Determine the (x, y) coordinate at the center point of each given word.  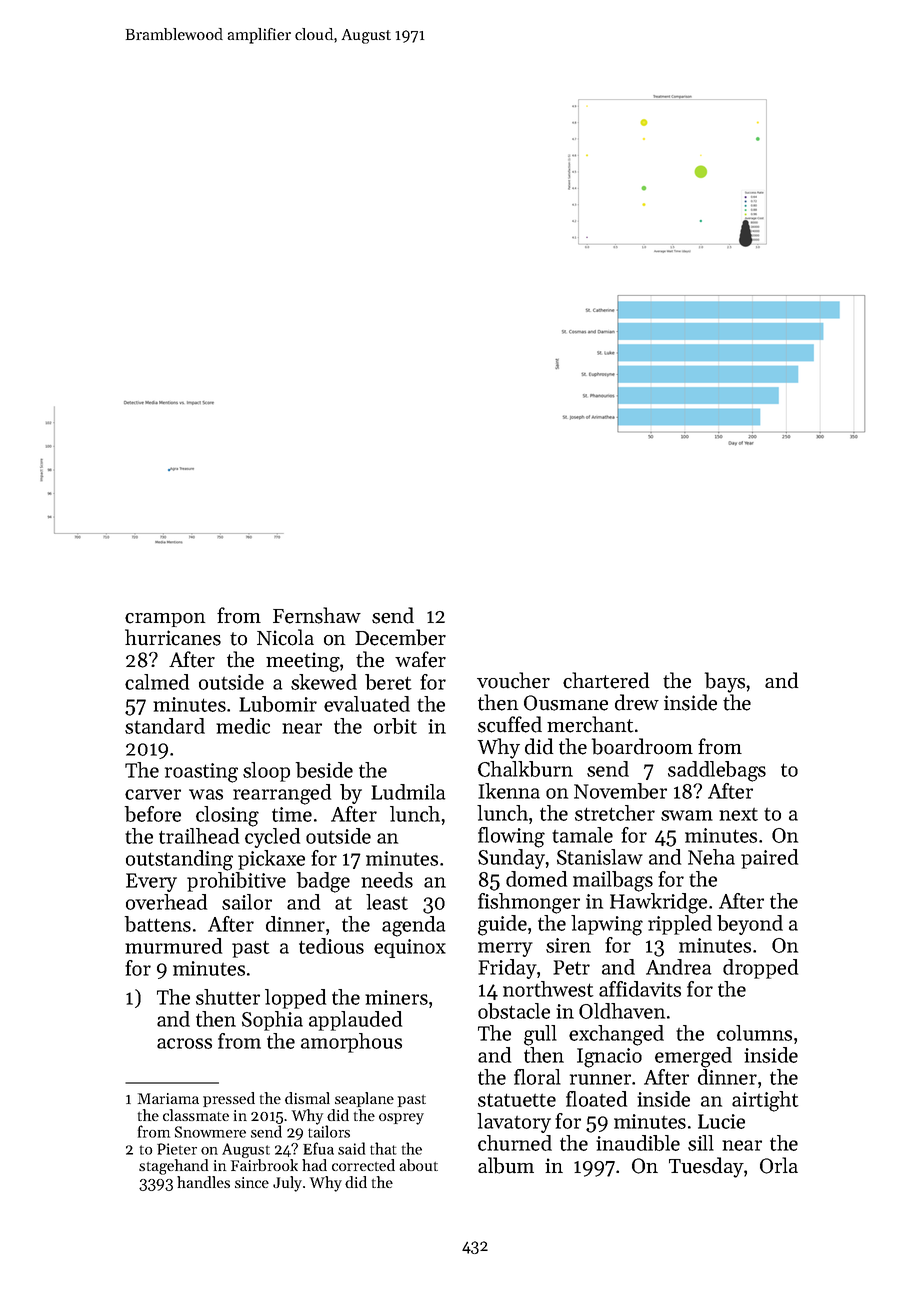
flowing (511, 837)
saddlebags (717, 771)
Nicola (285, 637)
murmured (173, 946)
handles (203, 1182)
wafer (420, 659)
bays (725, 682)
